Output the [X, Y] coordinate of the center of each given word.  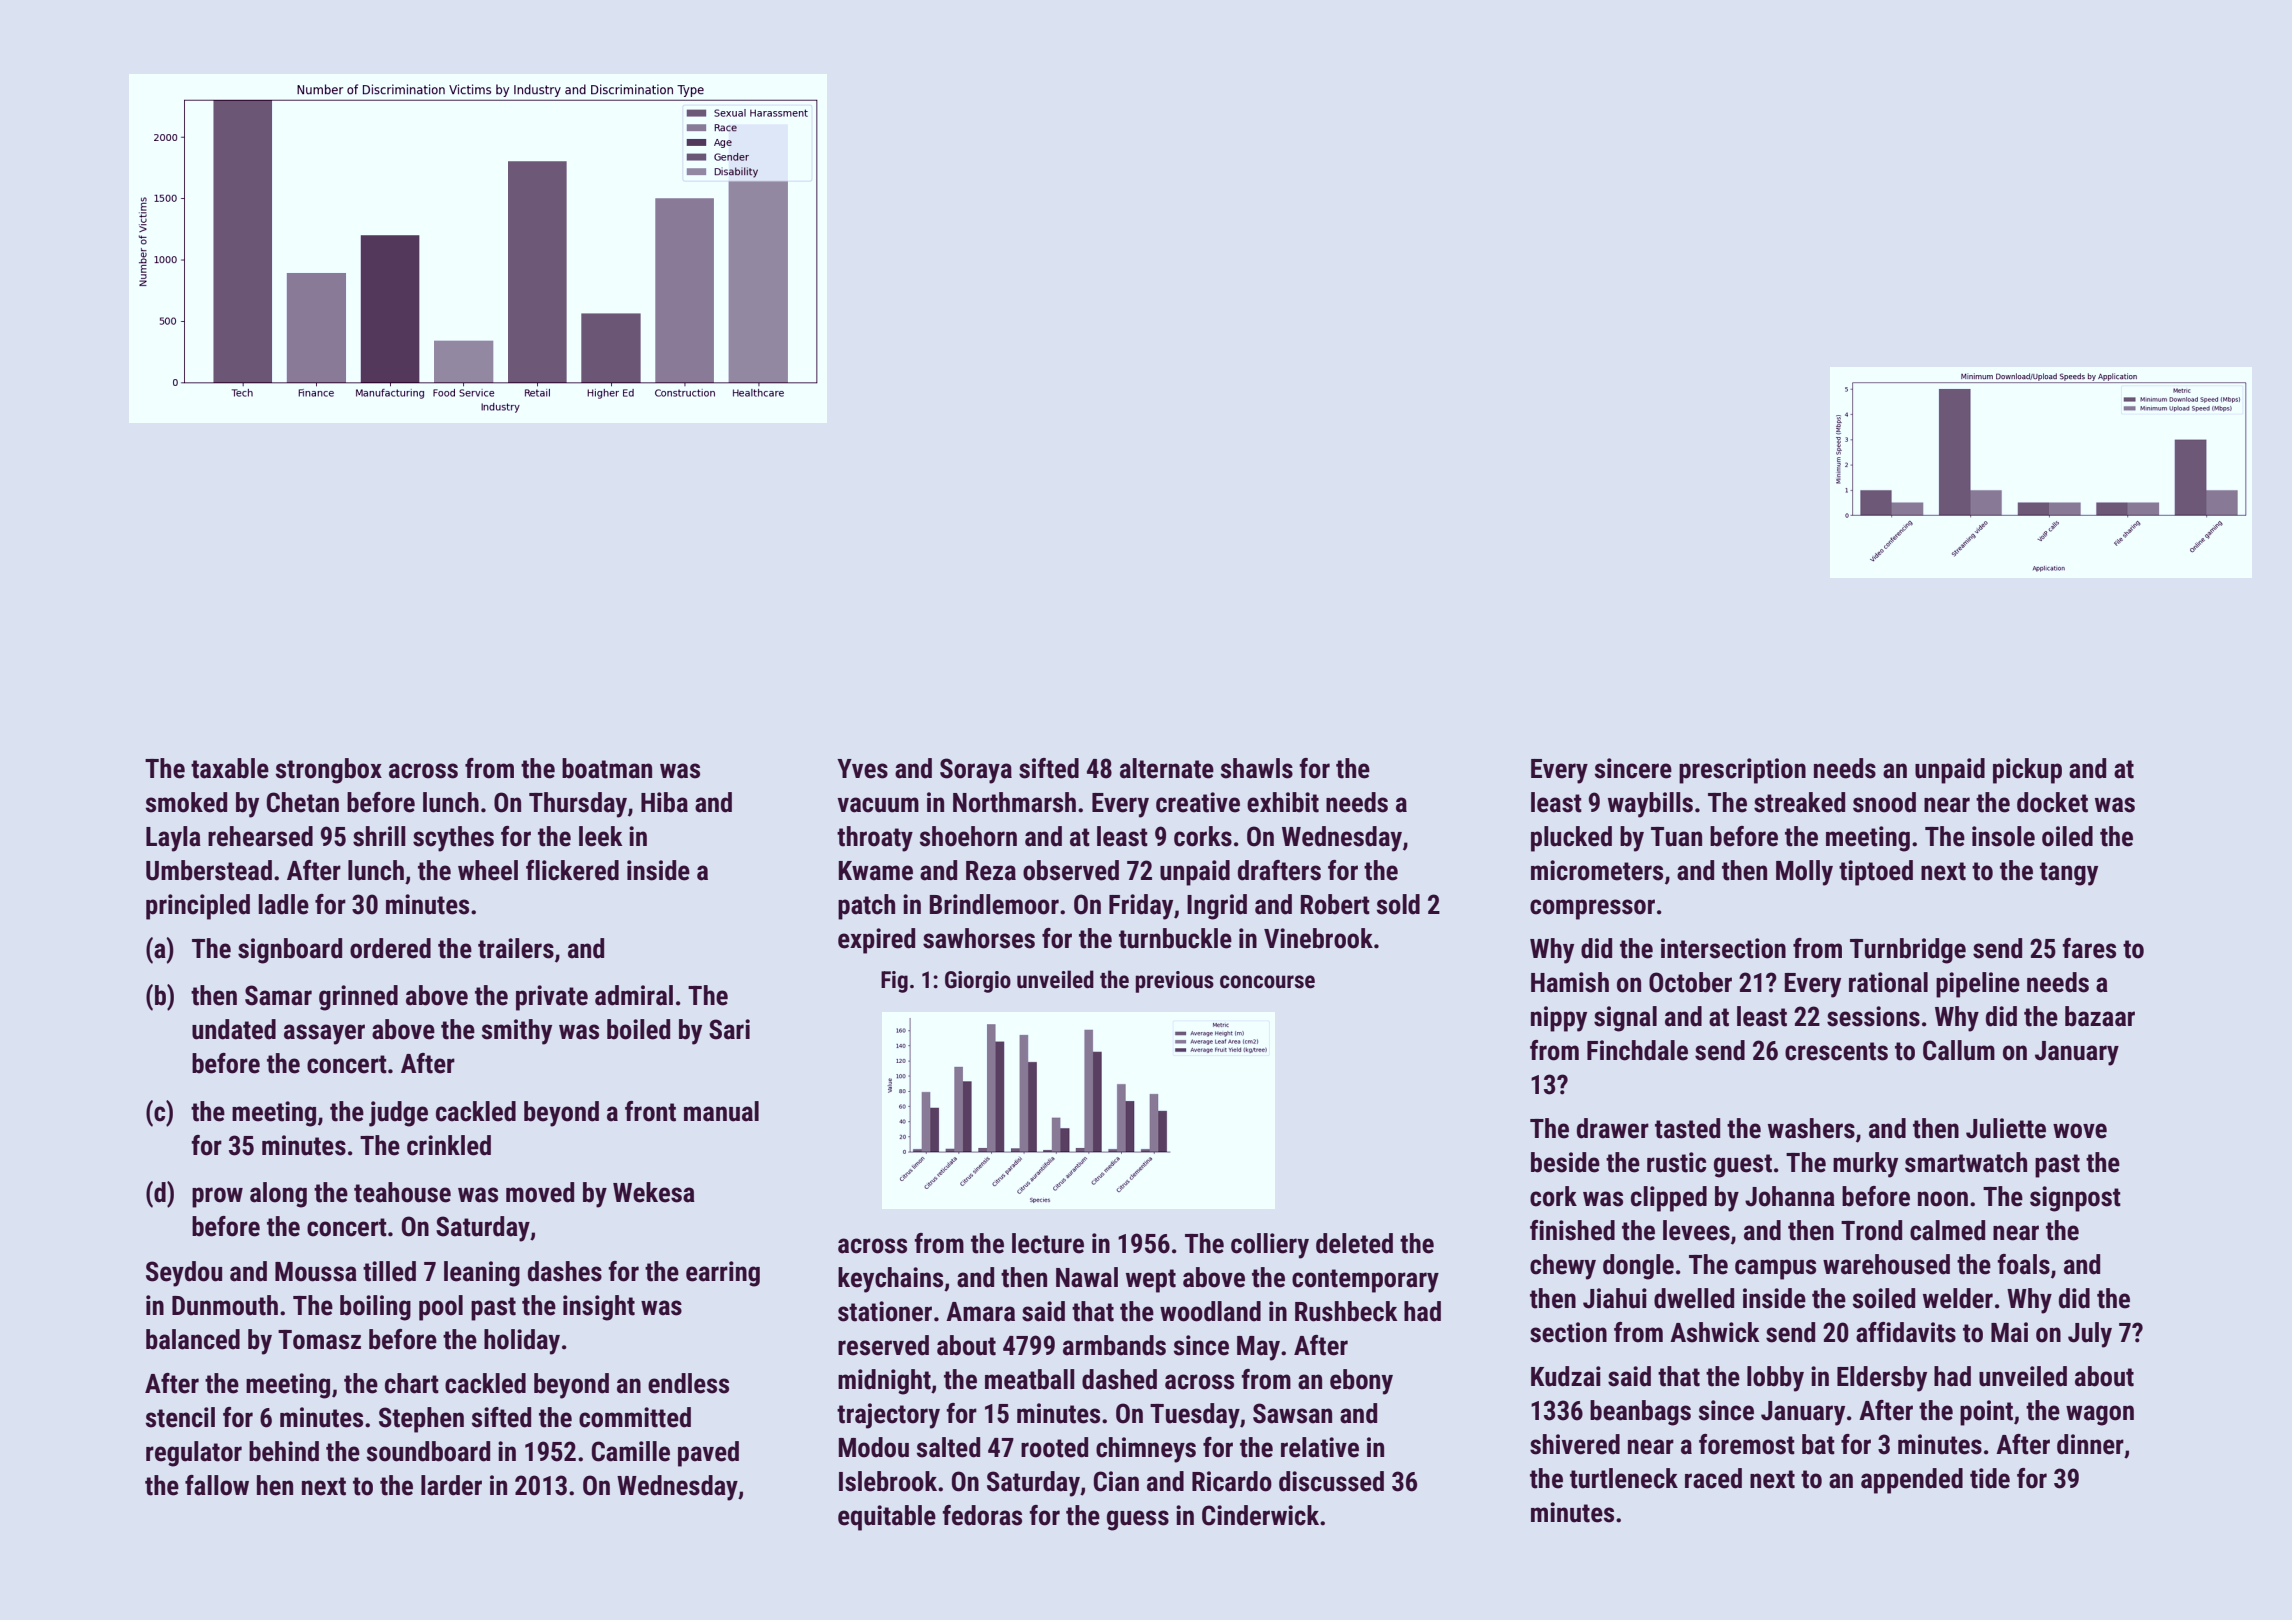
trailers [516, 948]
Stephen [421, 1420]
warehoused [1886, 1264]
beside [1565, 1162]
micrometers [1597, 870]
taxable [230, 768]
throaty [875, 839]
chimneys [1146, 1450]
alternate [1167, 768]
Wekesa [654, 1192]
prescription [1742, 771]
